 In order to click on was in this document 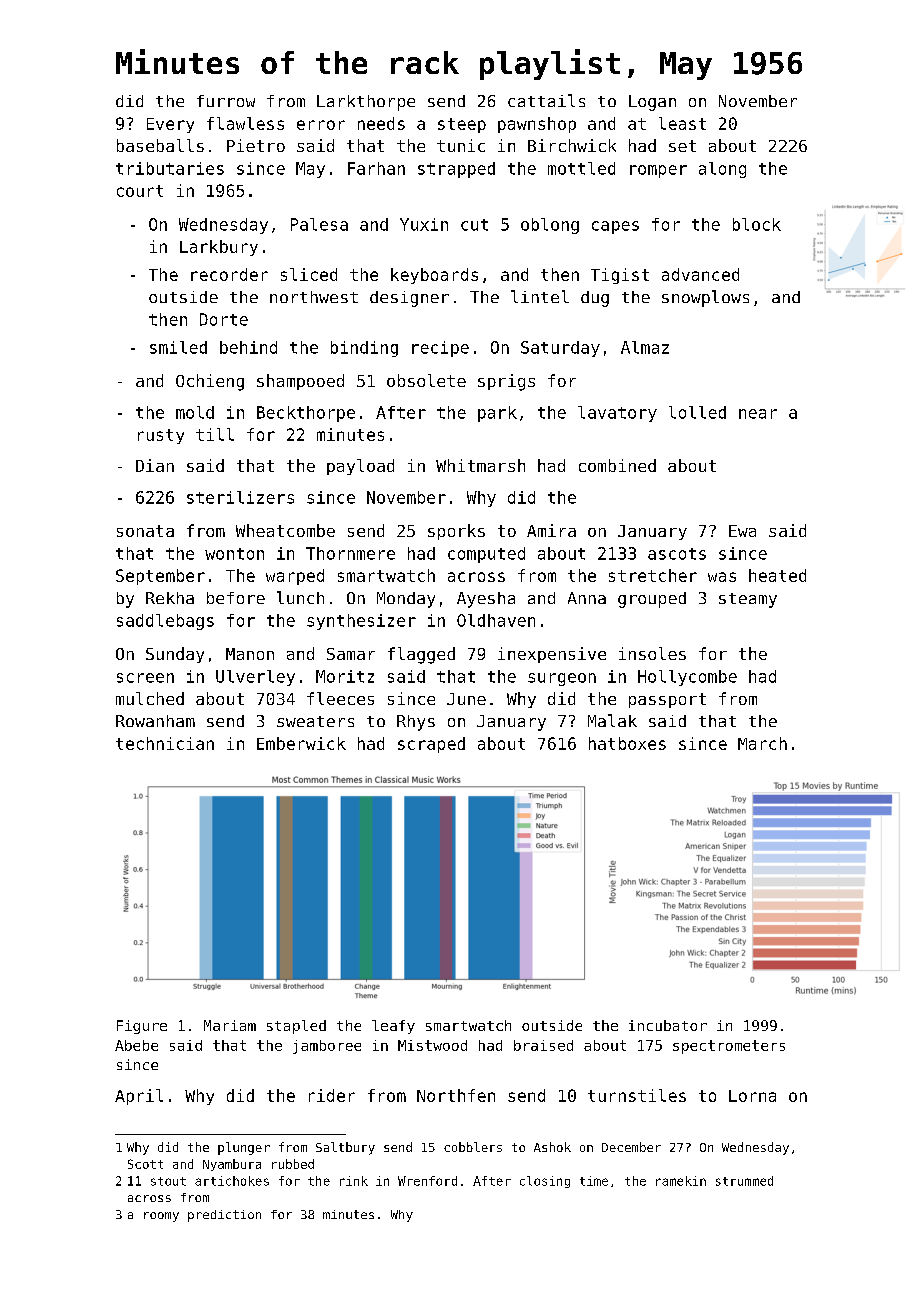, I will do `click(722, 577)`.
